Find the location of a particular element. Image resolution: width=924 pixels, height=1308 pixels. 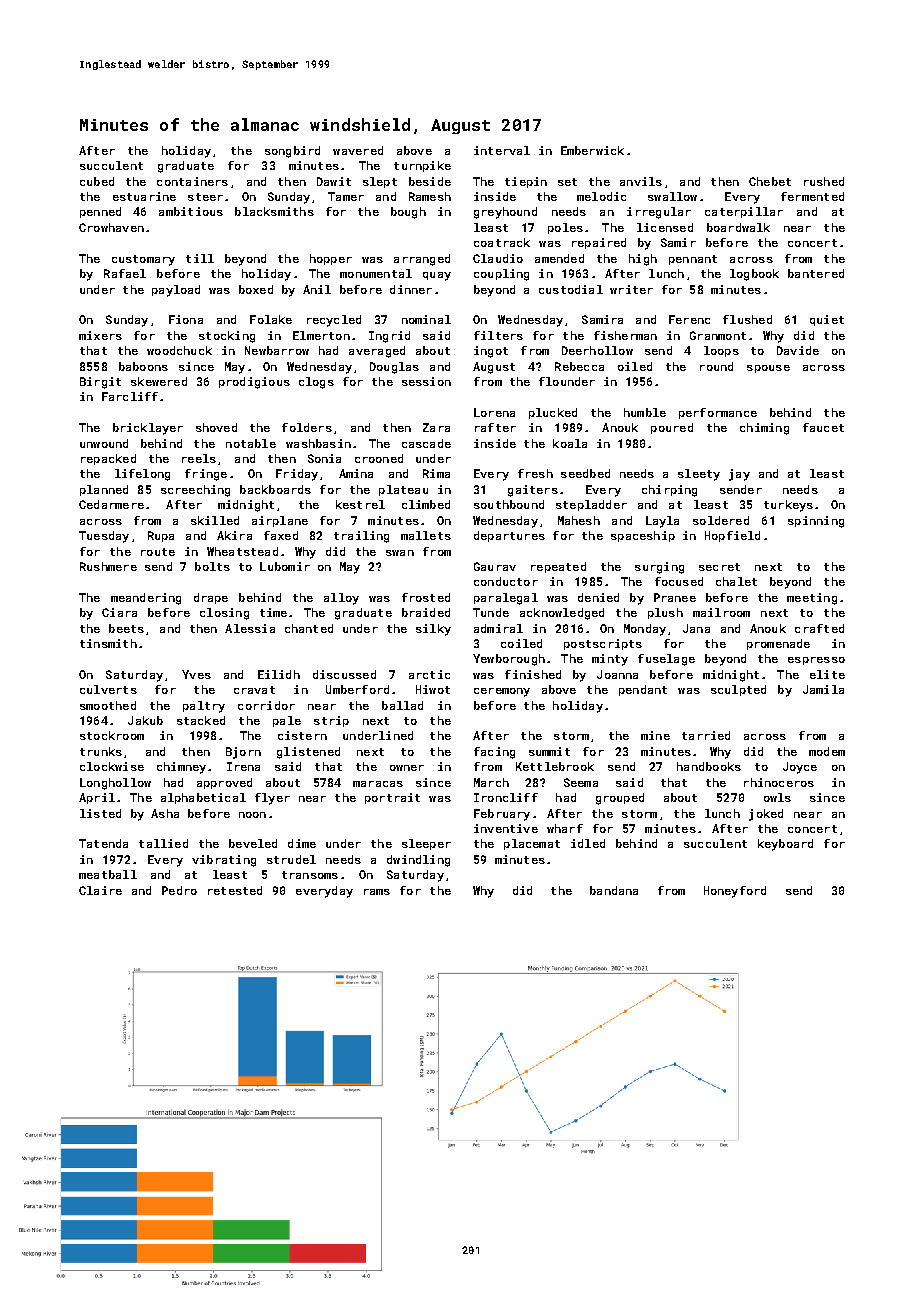

till is located at coordinates (200, 258).
